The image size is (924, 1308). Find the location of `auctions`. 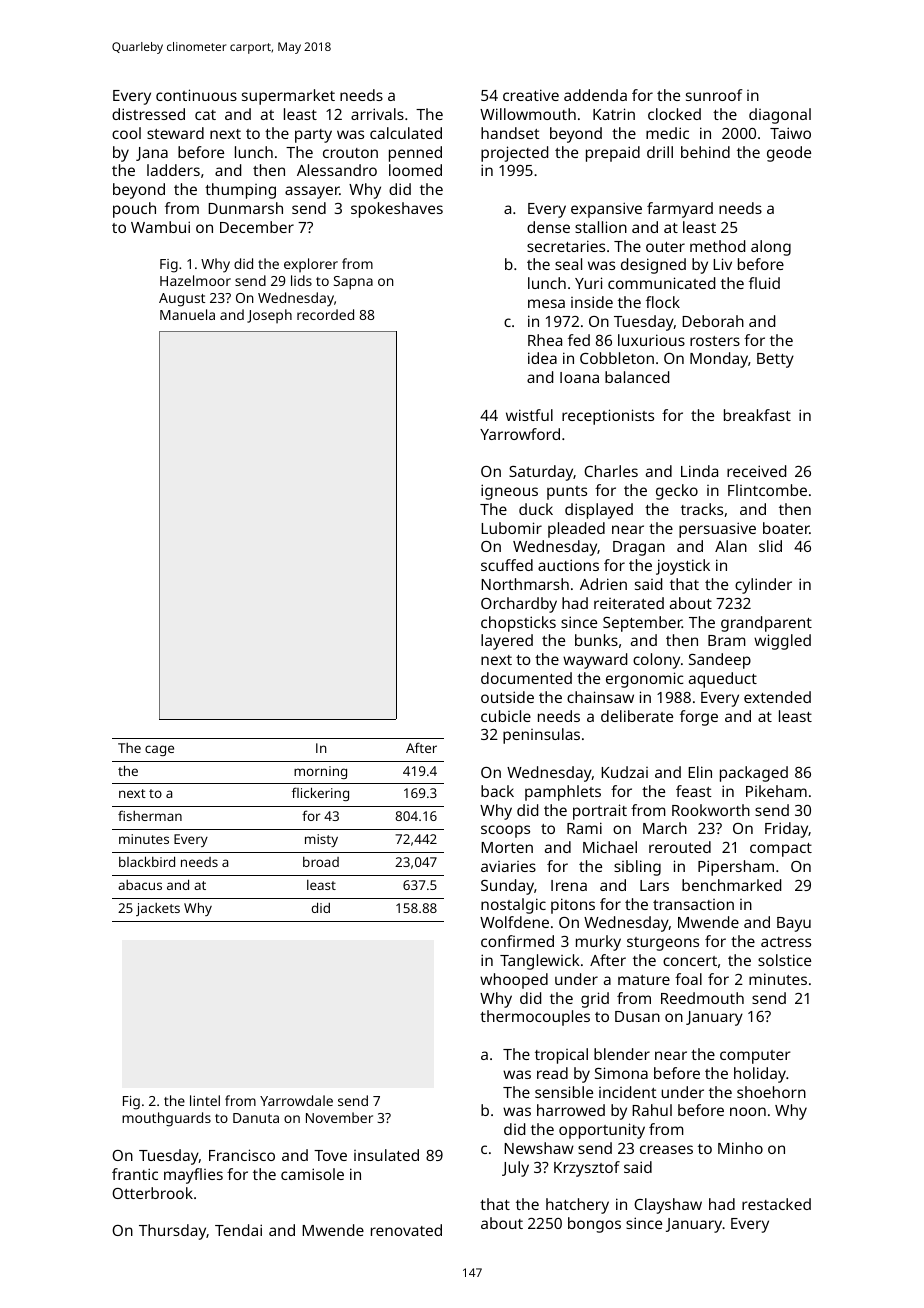

auctions is located at coordinates (568, 565).
